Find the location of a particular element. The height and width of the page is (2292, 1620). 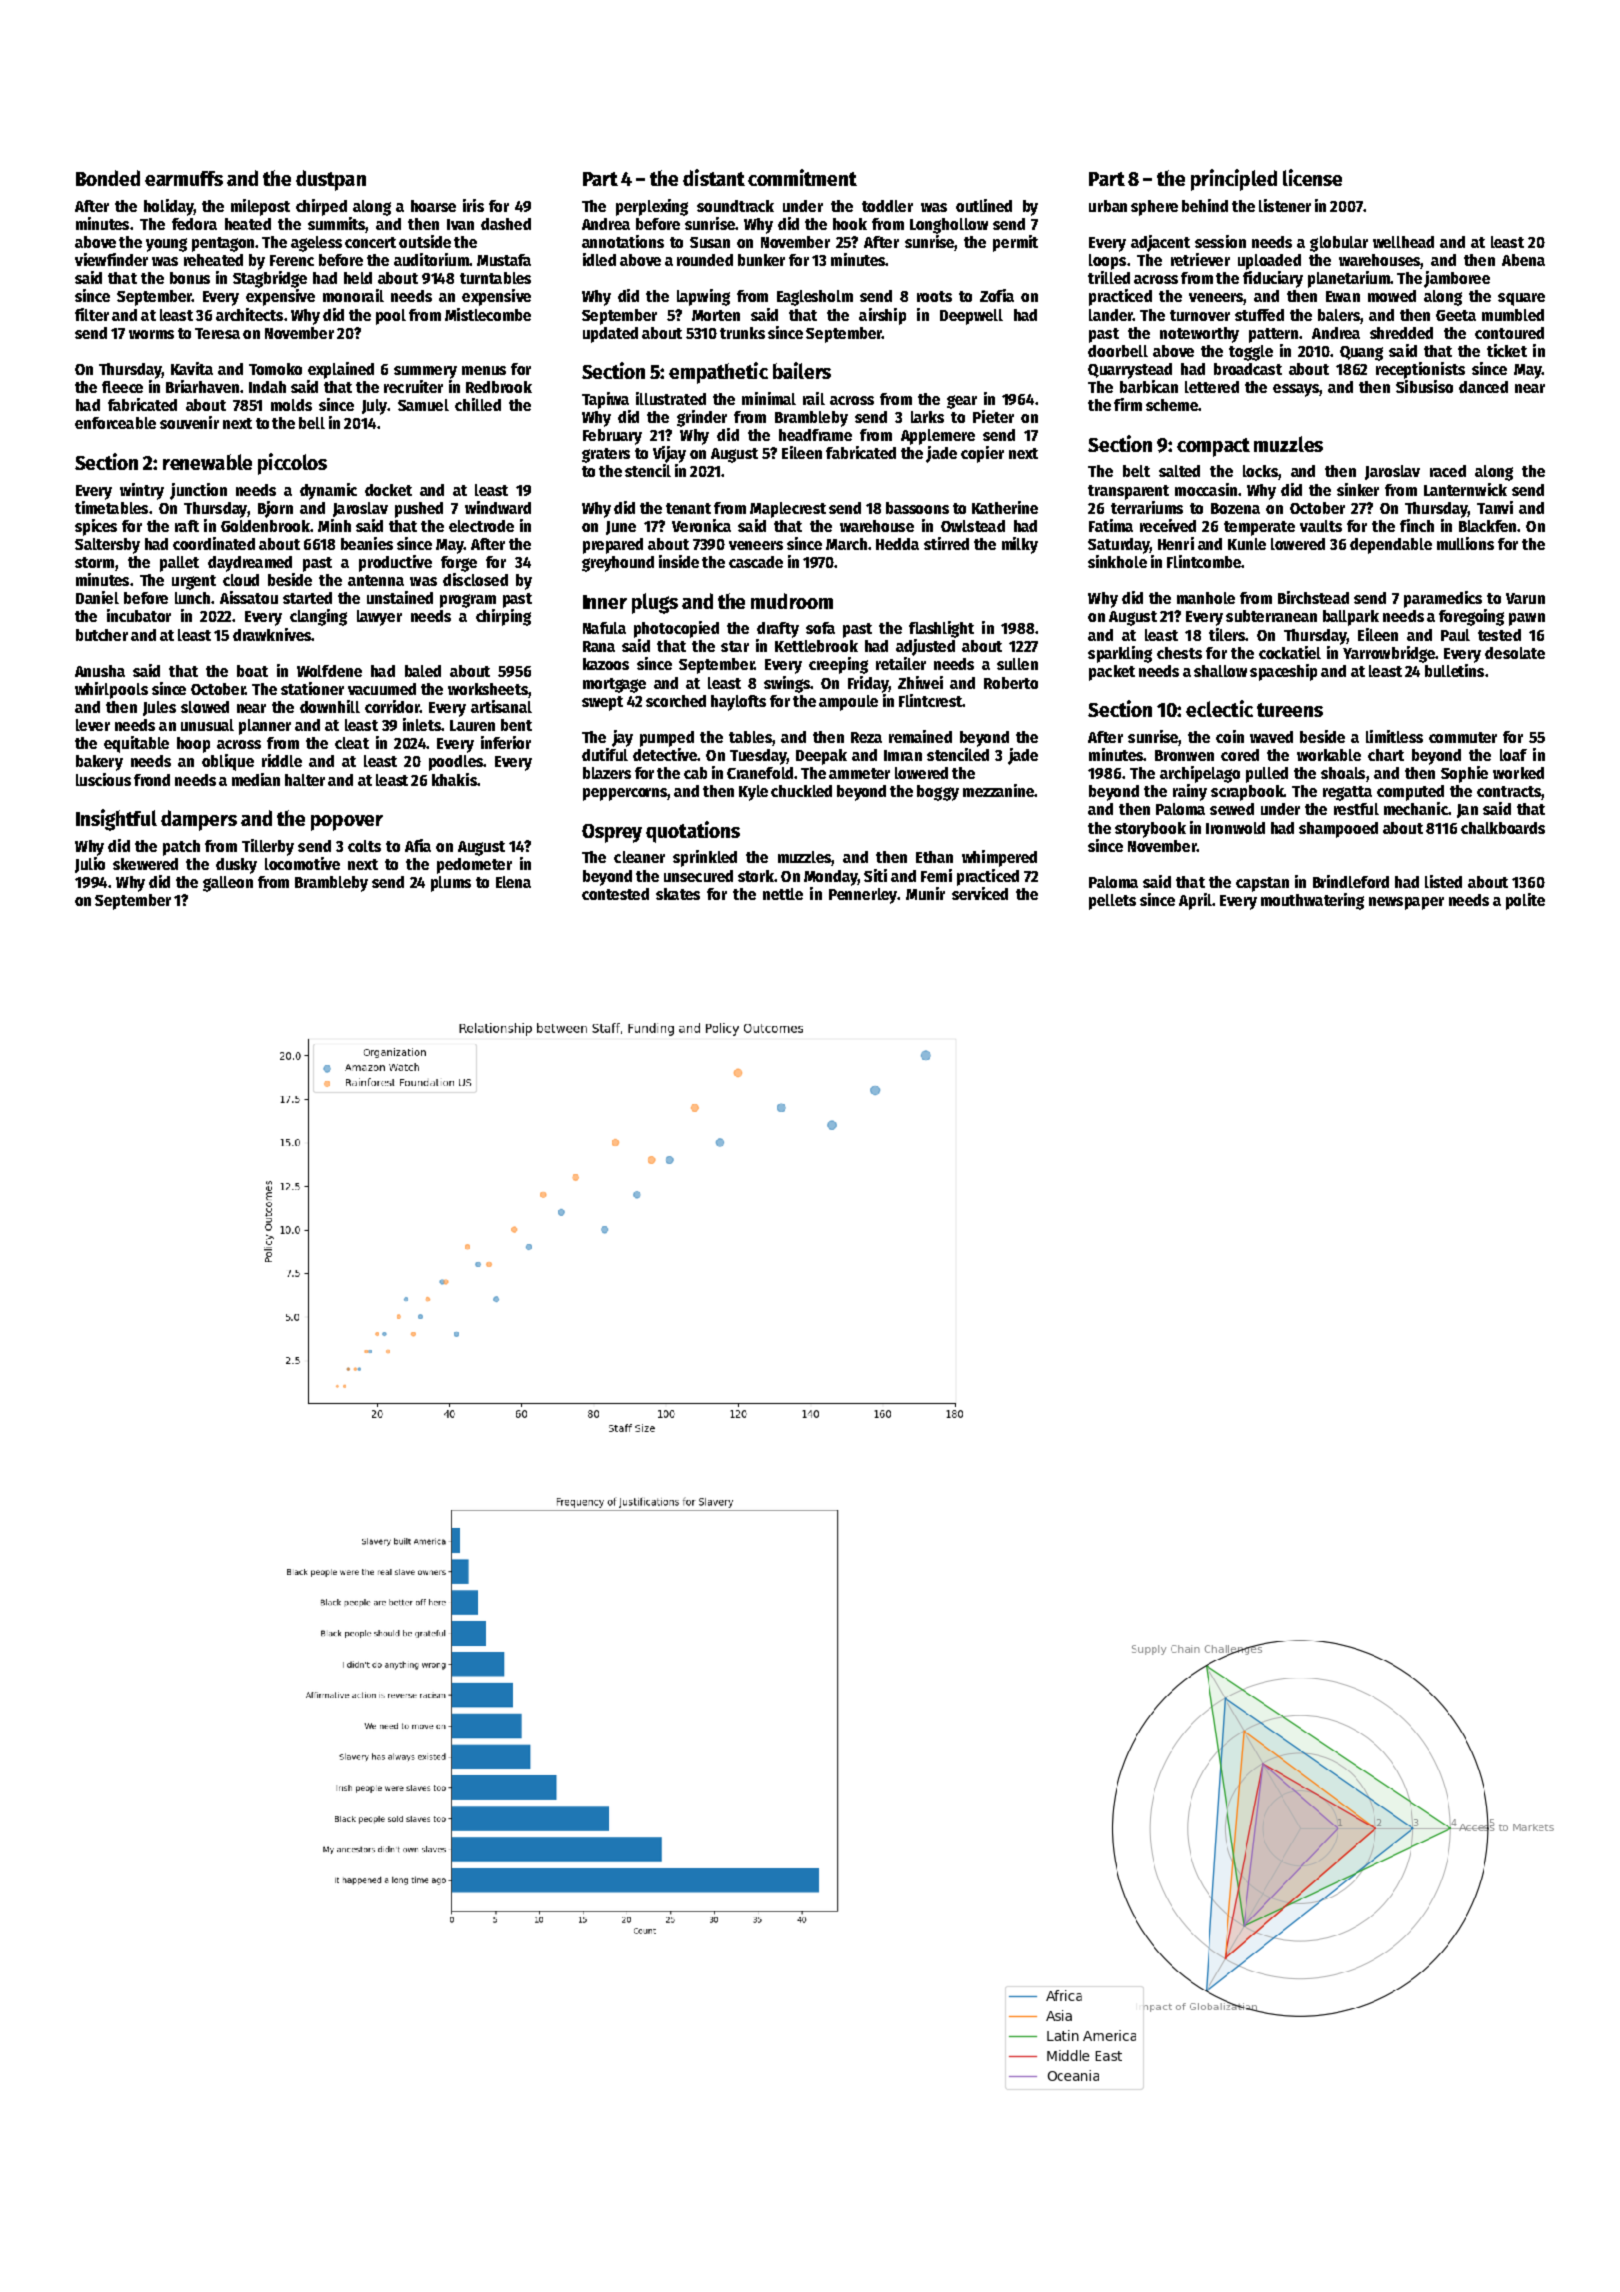

Abena is located at coordinates (1523, 260).
